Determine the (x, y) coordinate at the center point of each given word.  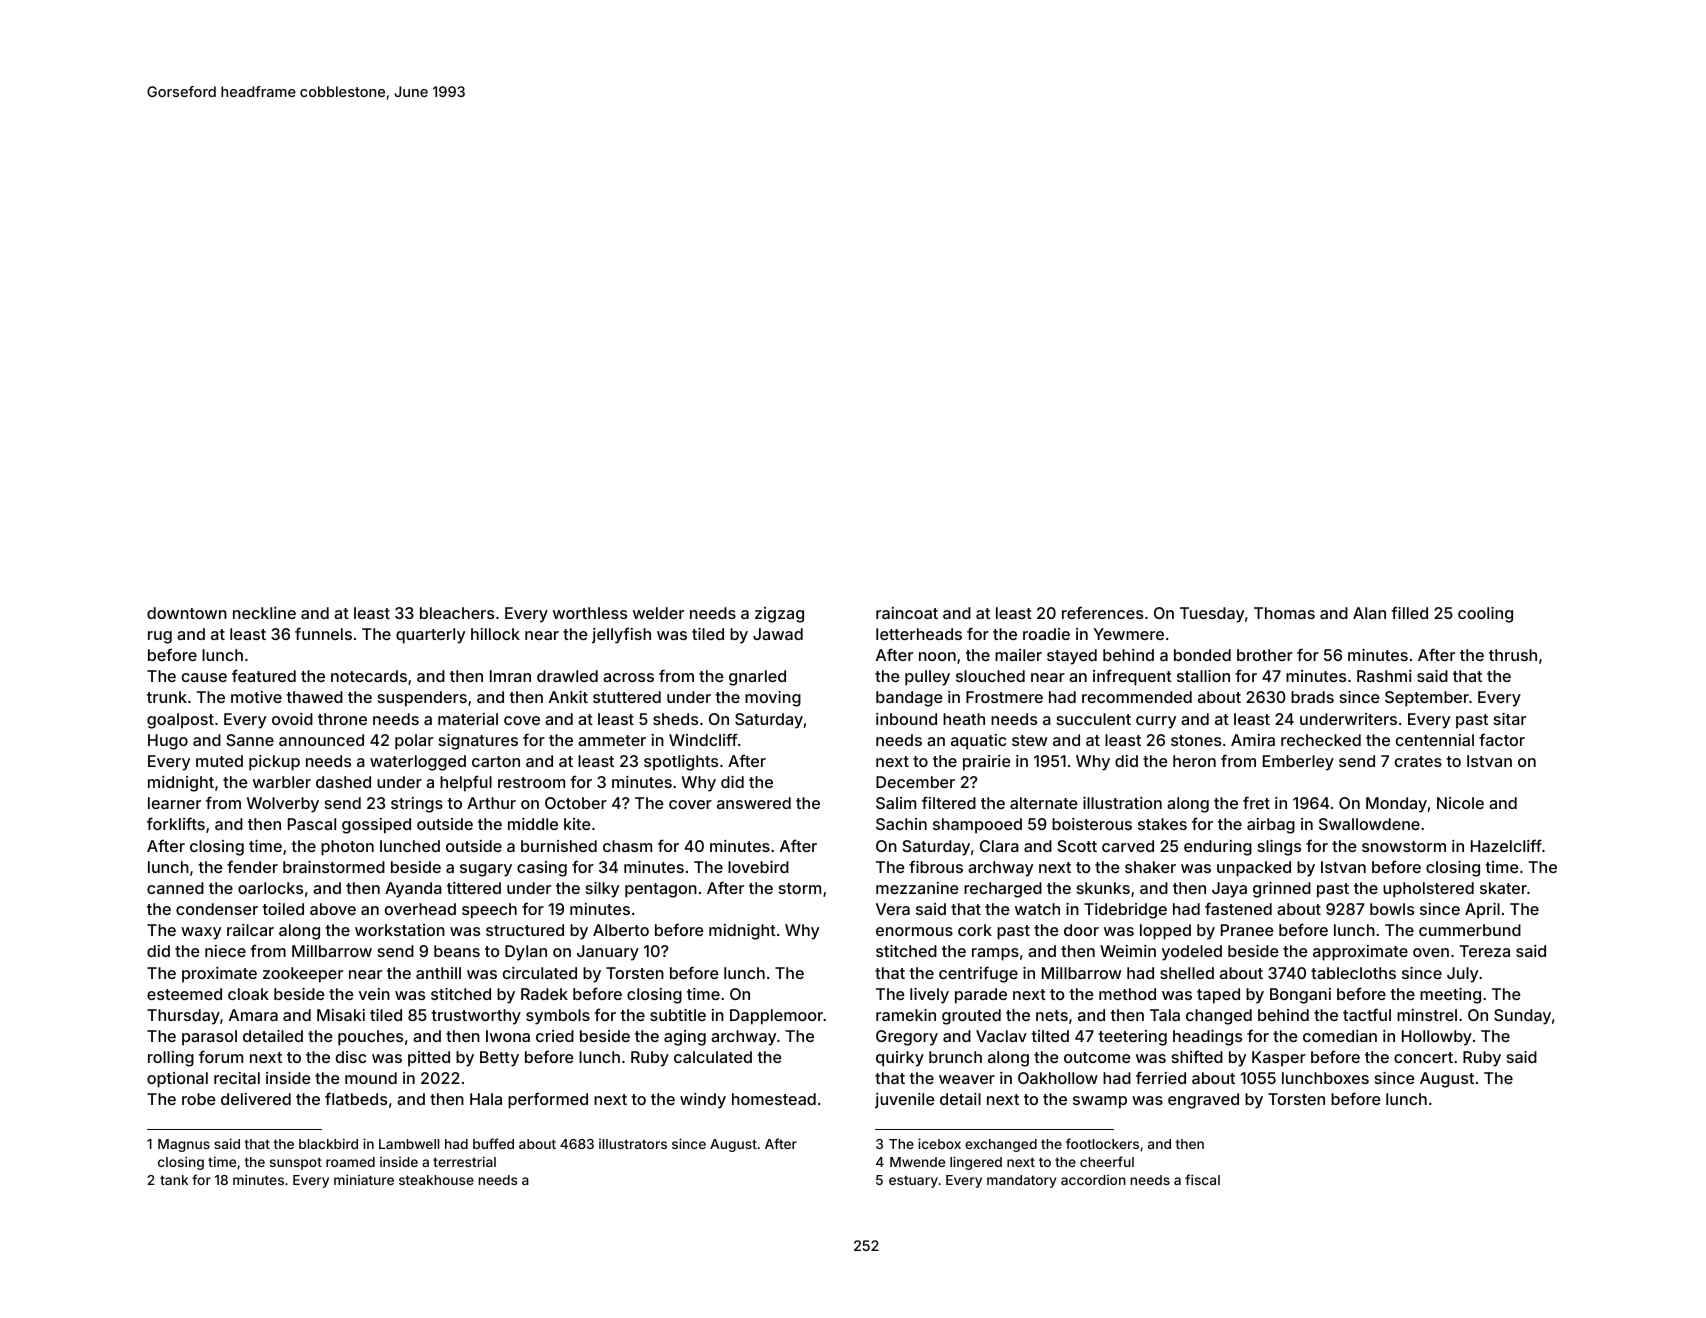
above (333, 909)
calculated (713, 1057)
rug (160, 637)
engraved (1203, 1101)
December (915, 782)
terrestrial (464, 1161)
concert (1423, 1057)
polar (414, 742)
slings (1279, 848)
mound (371, 1078)
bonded (1202, 655)
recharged (1003, 890)
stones (1196, 740)
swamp (1100, 1102)
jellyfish (621, 635)
